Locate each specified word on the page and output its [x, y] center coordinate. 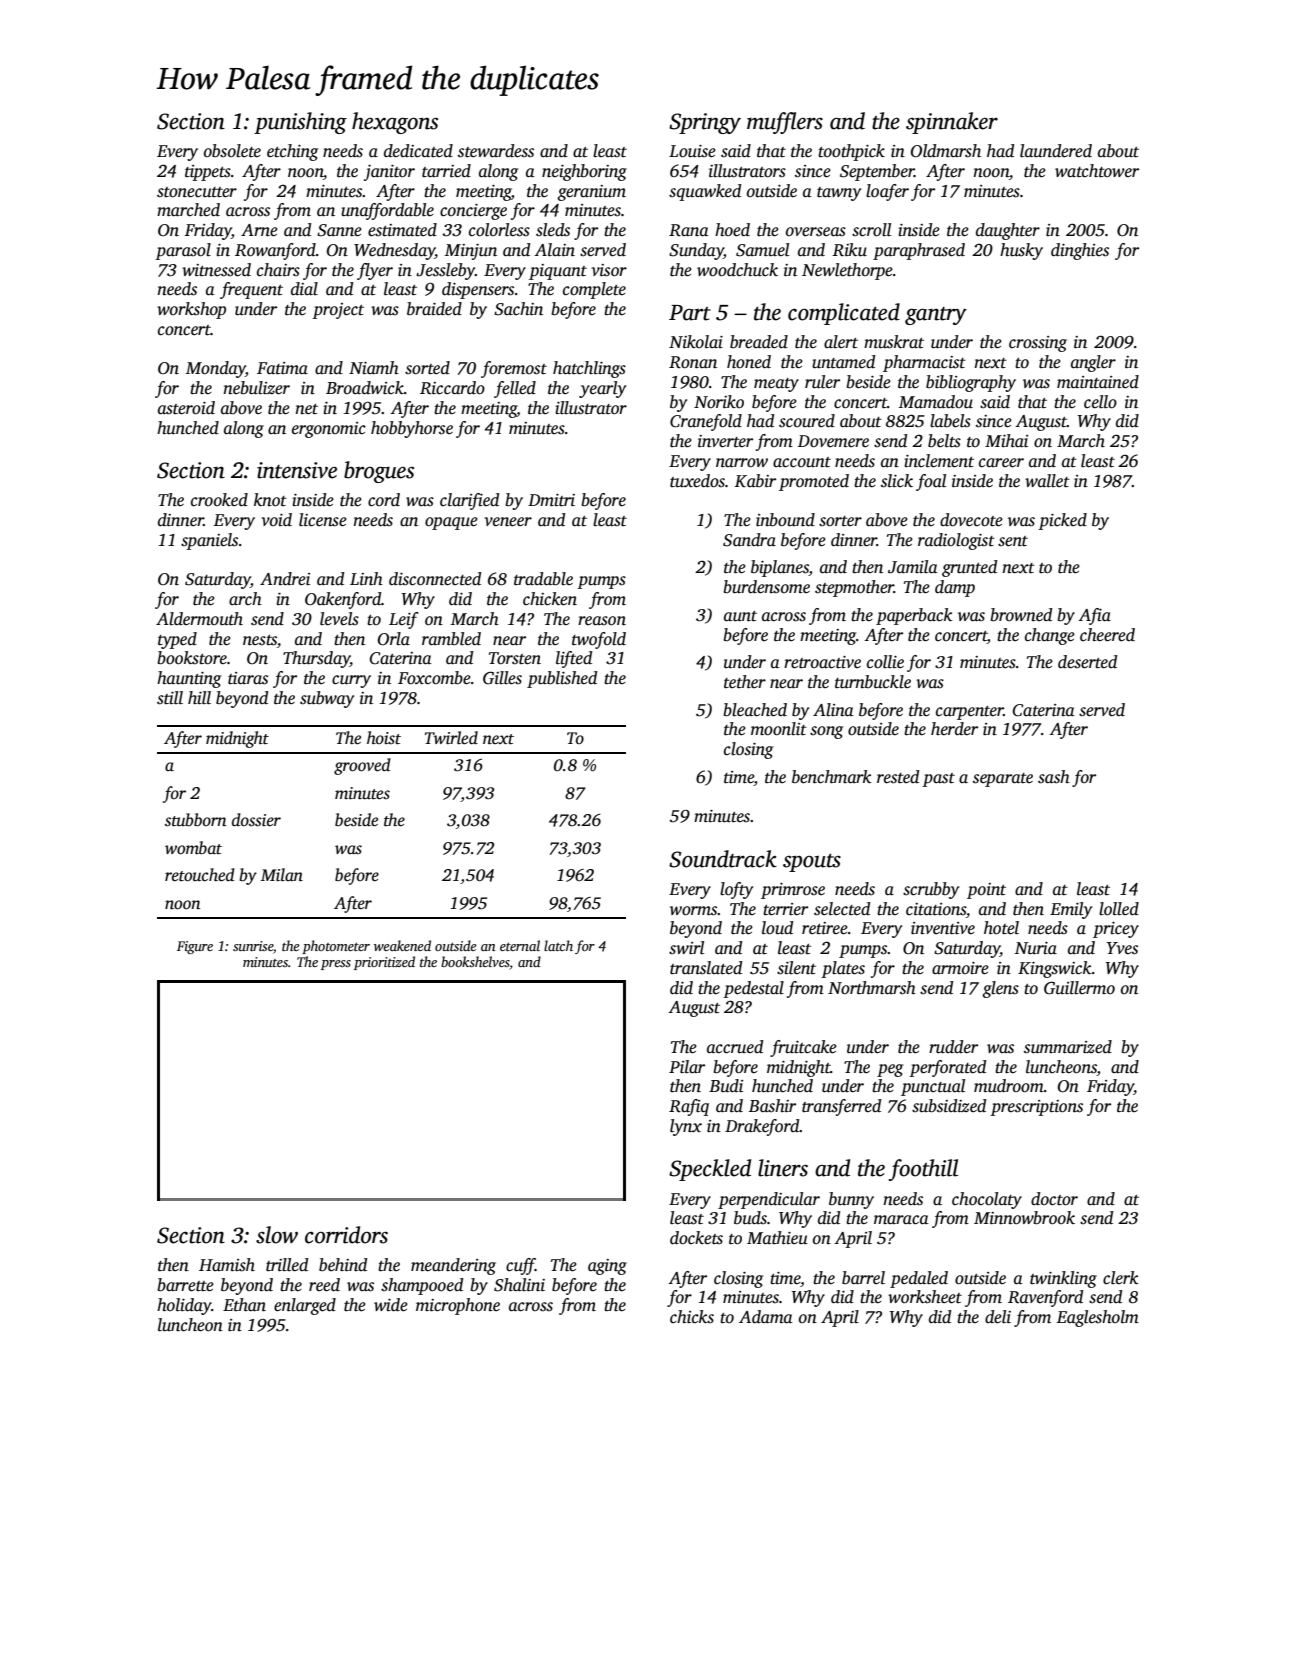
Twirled [451, 738]
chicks [692, 1317]
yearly [602, 389]
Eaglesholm [1098, 1318]
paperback [914, 616]
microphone [458, 1306]
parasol [183, 251]
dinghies [1080, 251]
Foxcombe [434, 678]
